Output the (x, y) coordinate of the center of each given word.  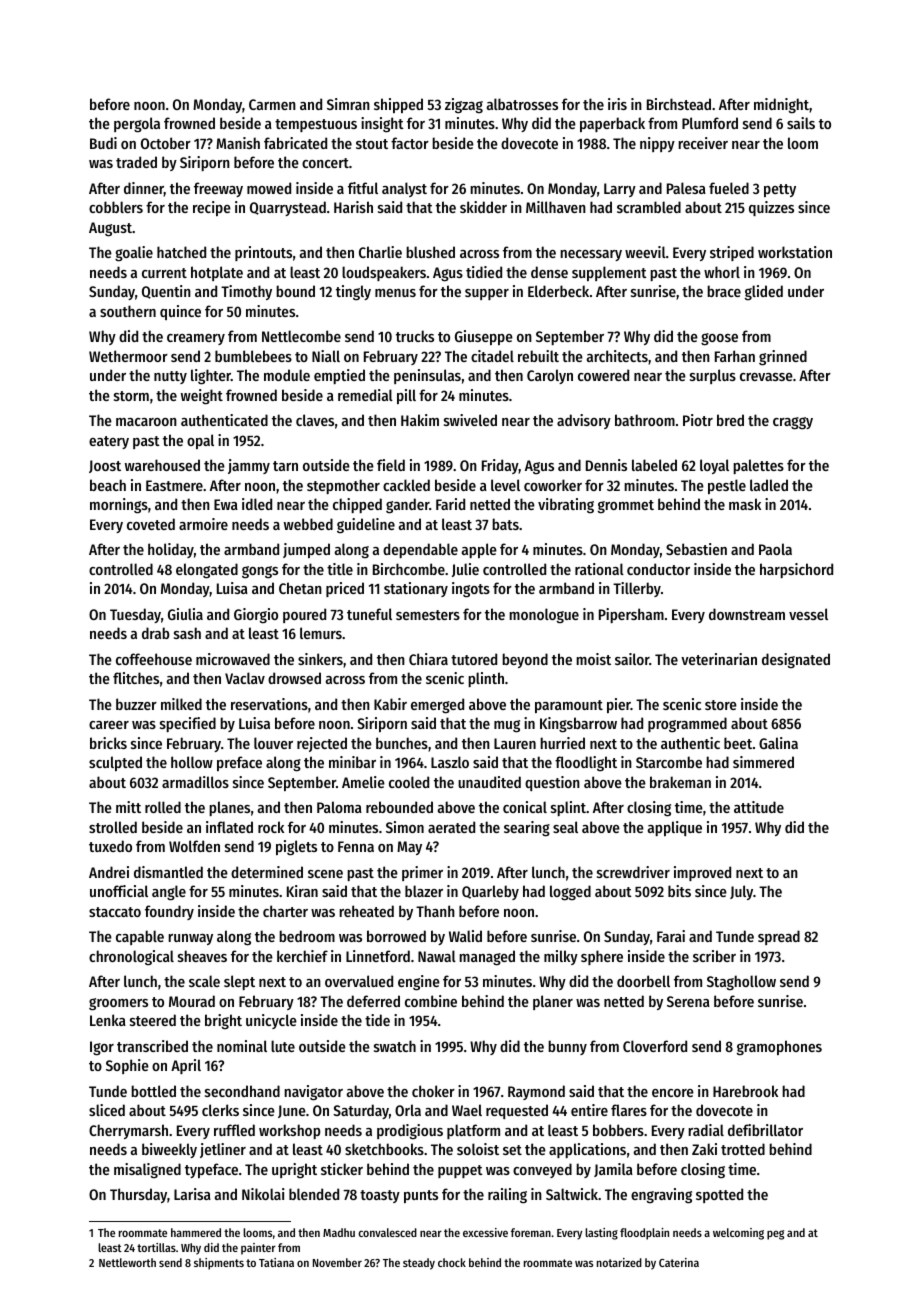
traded (136, 162)
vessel (808, 614)
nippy (657, 144)
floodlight (586, 764)
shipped (398, 105)
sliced (107, 1110)
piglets (296, 848)
